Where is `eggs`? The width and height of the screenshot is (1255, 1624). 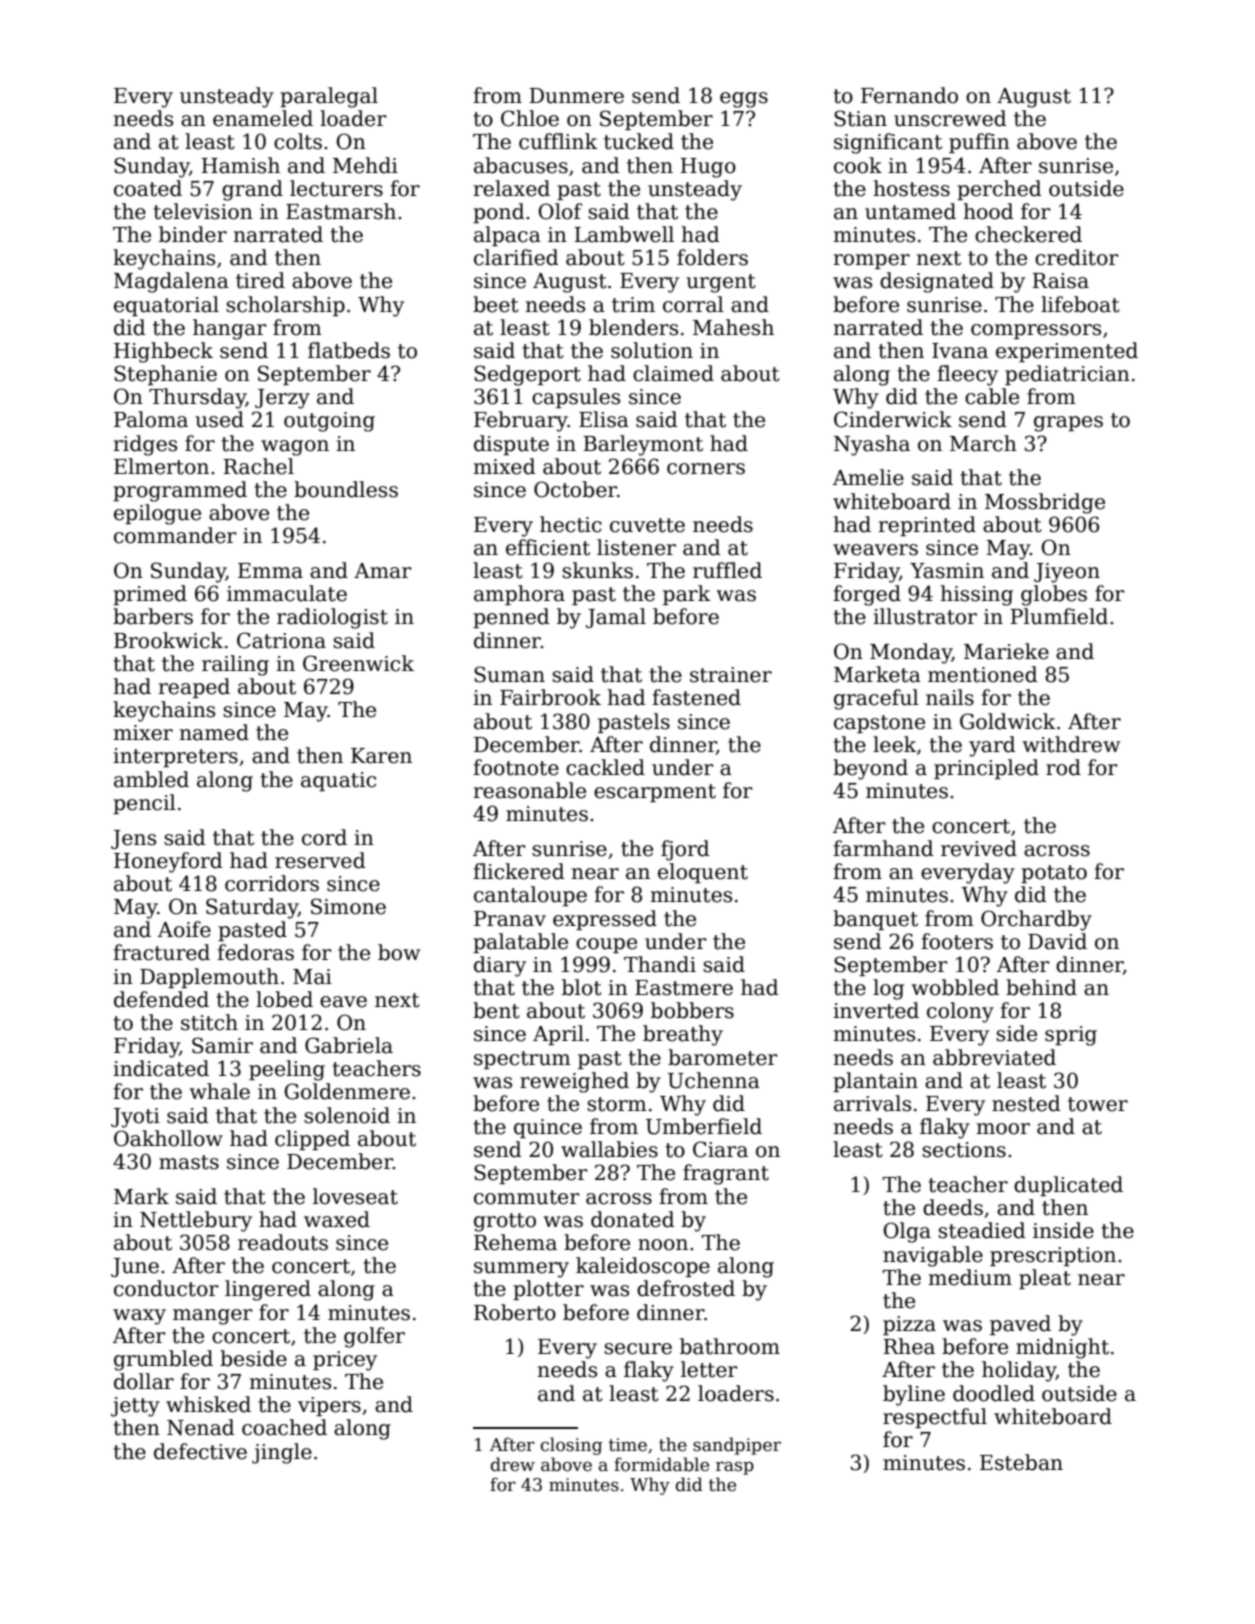 eggs is located at coordinates (744, 100).
